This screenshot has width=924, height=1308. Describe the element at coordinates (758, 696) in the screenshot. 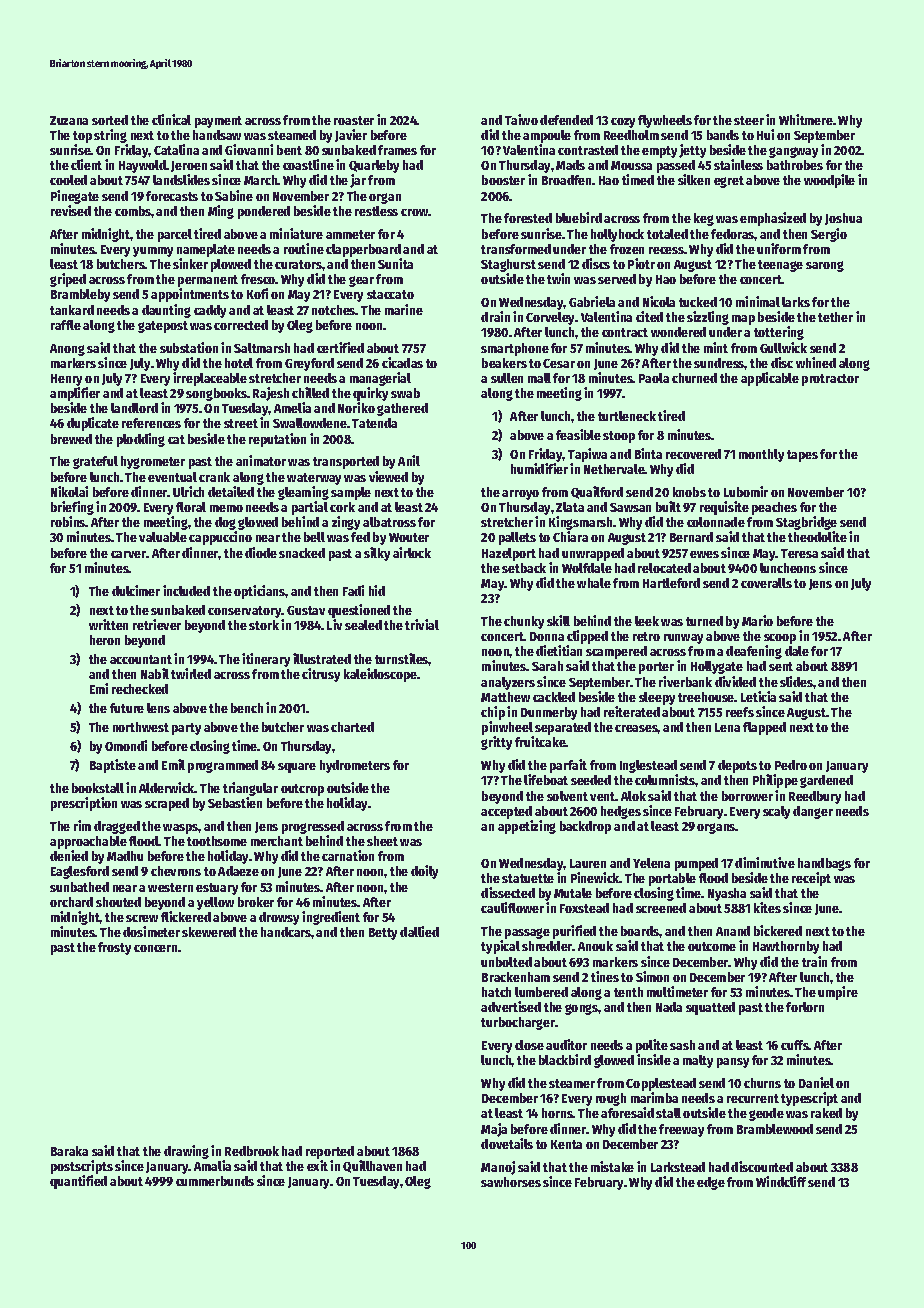

I see `Leticia` at that location.
